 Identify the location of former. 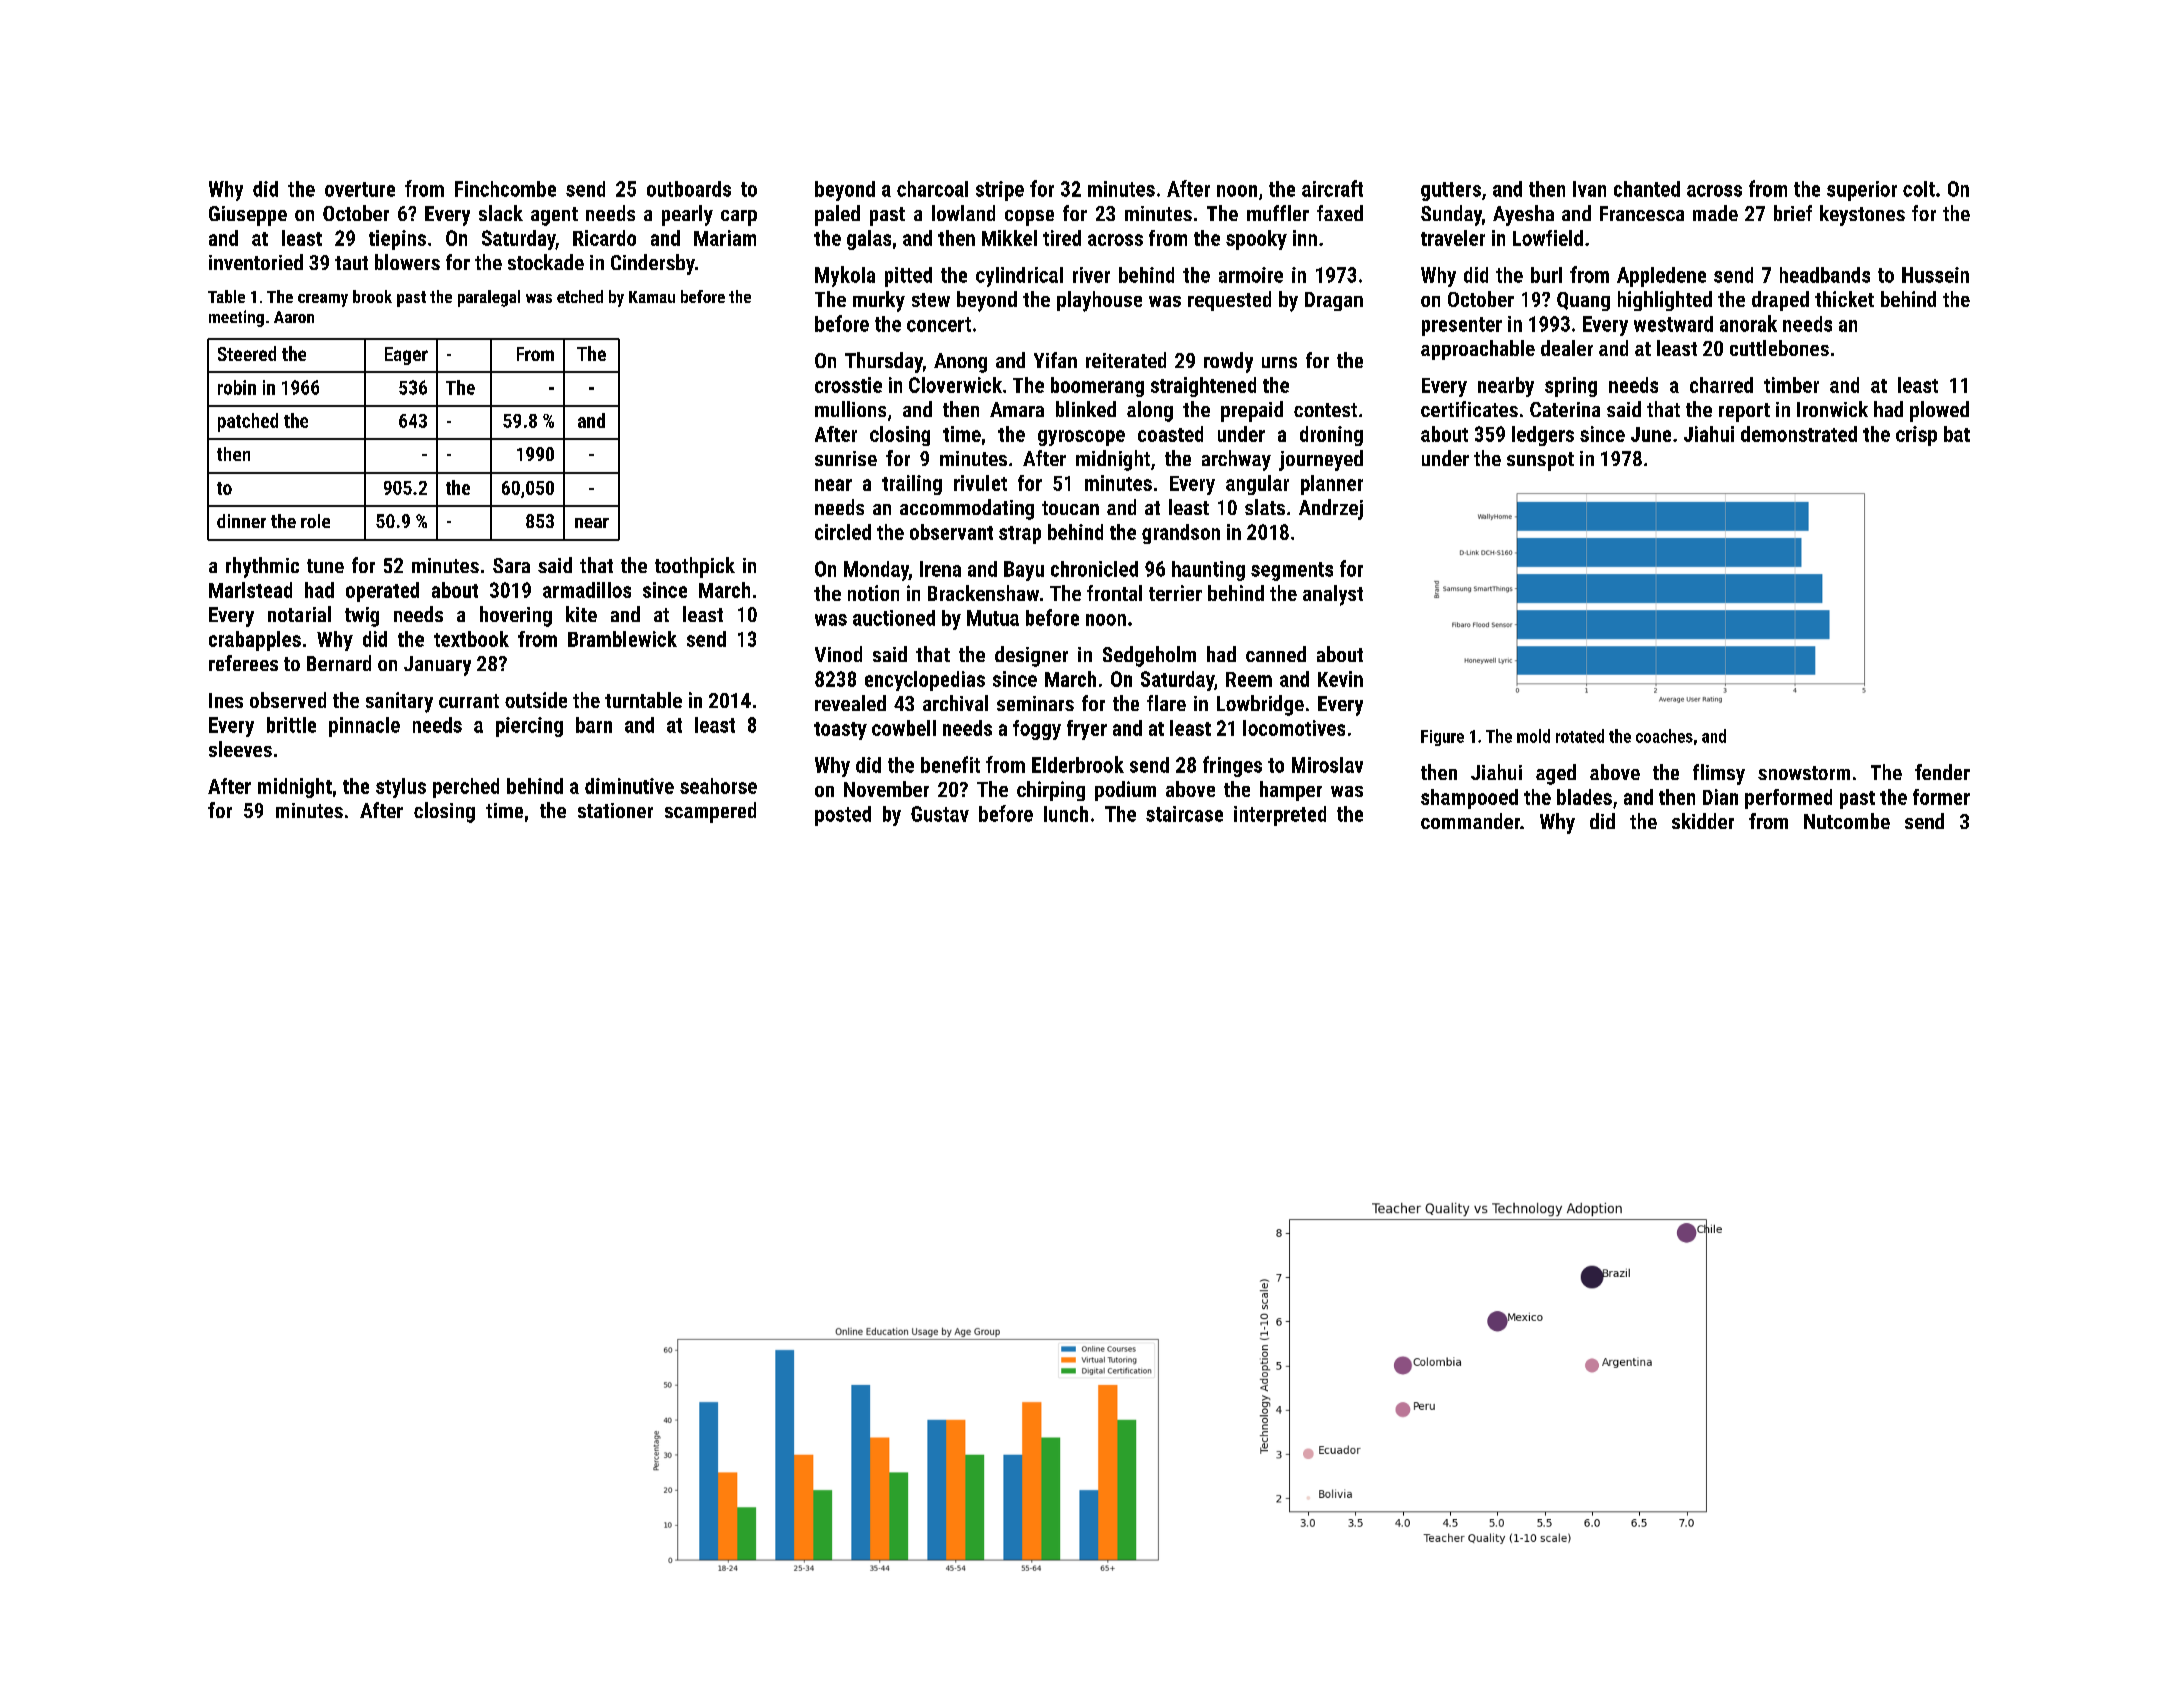
(1941, 797).
